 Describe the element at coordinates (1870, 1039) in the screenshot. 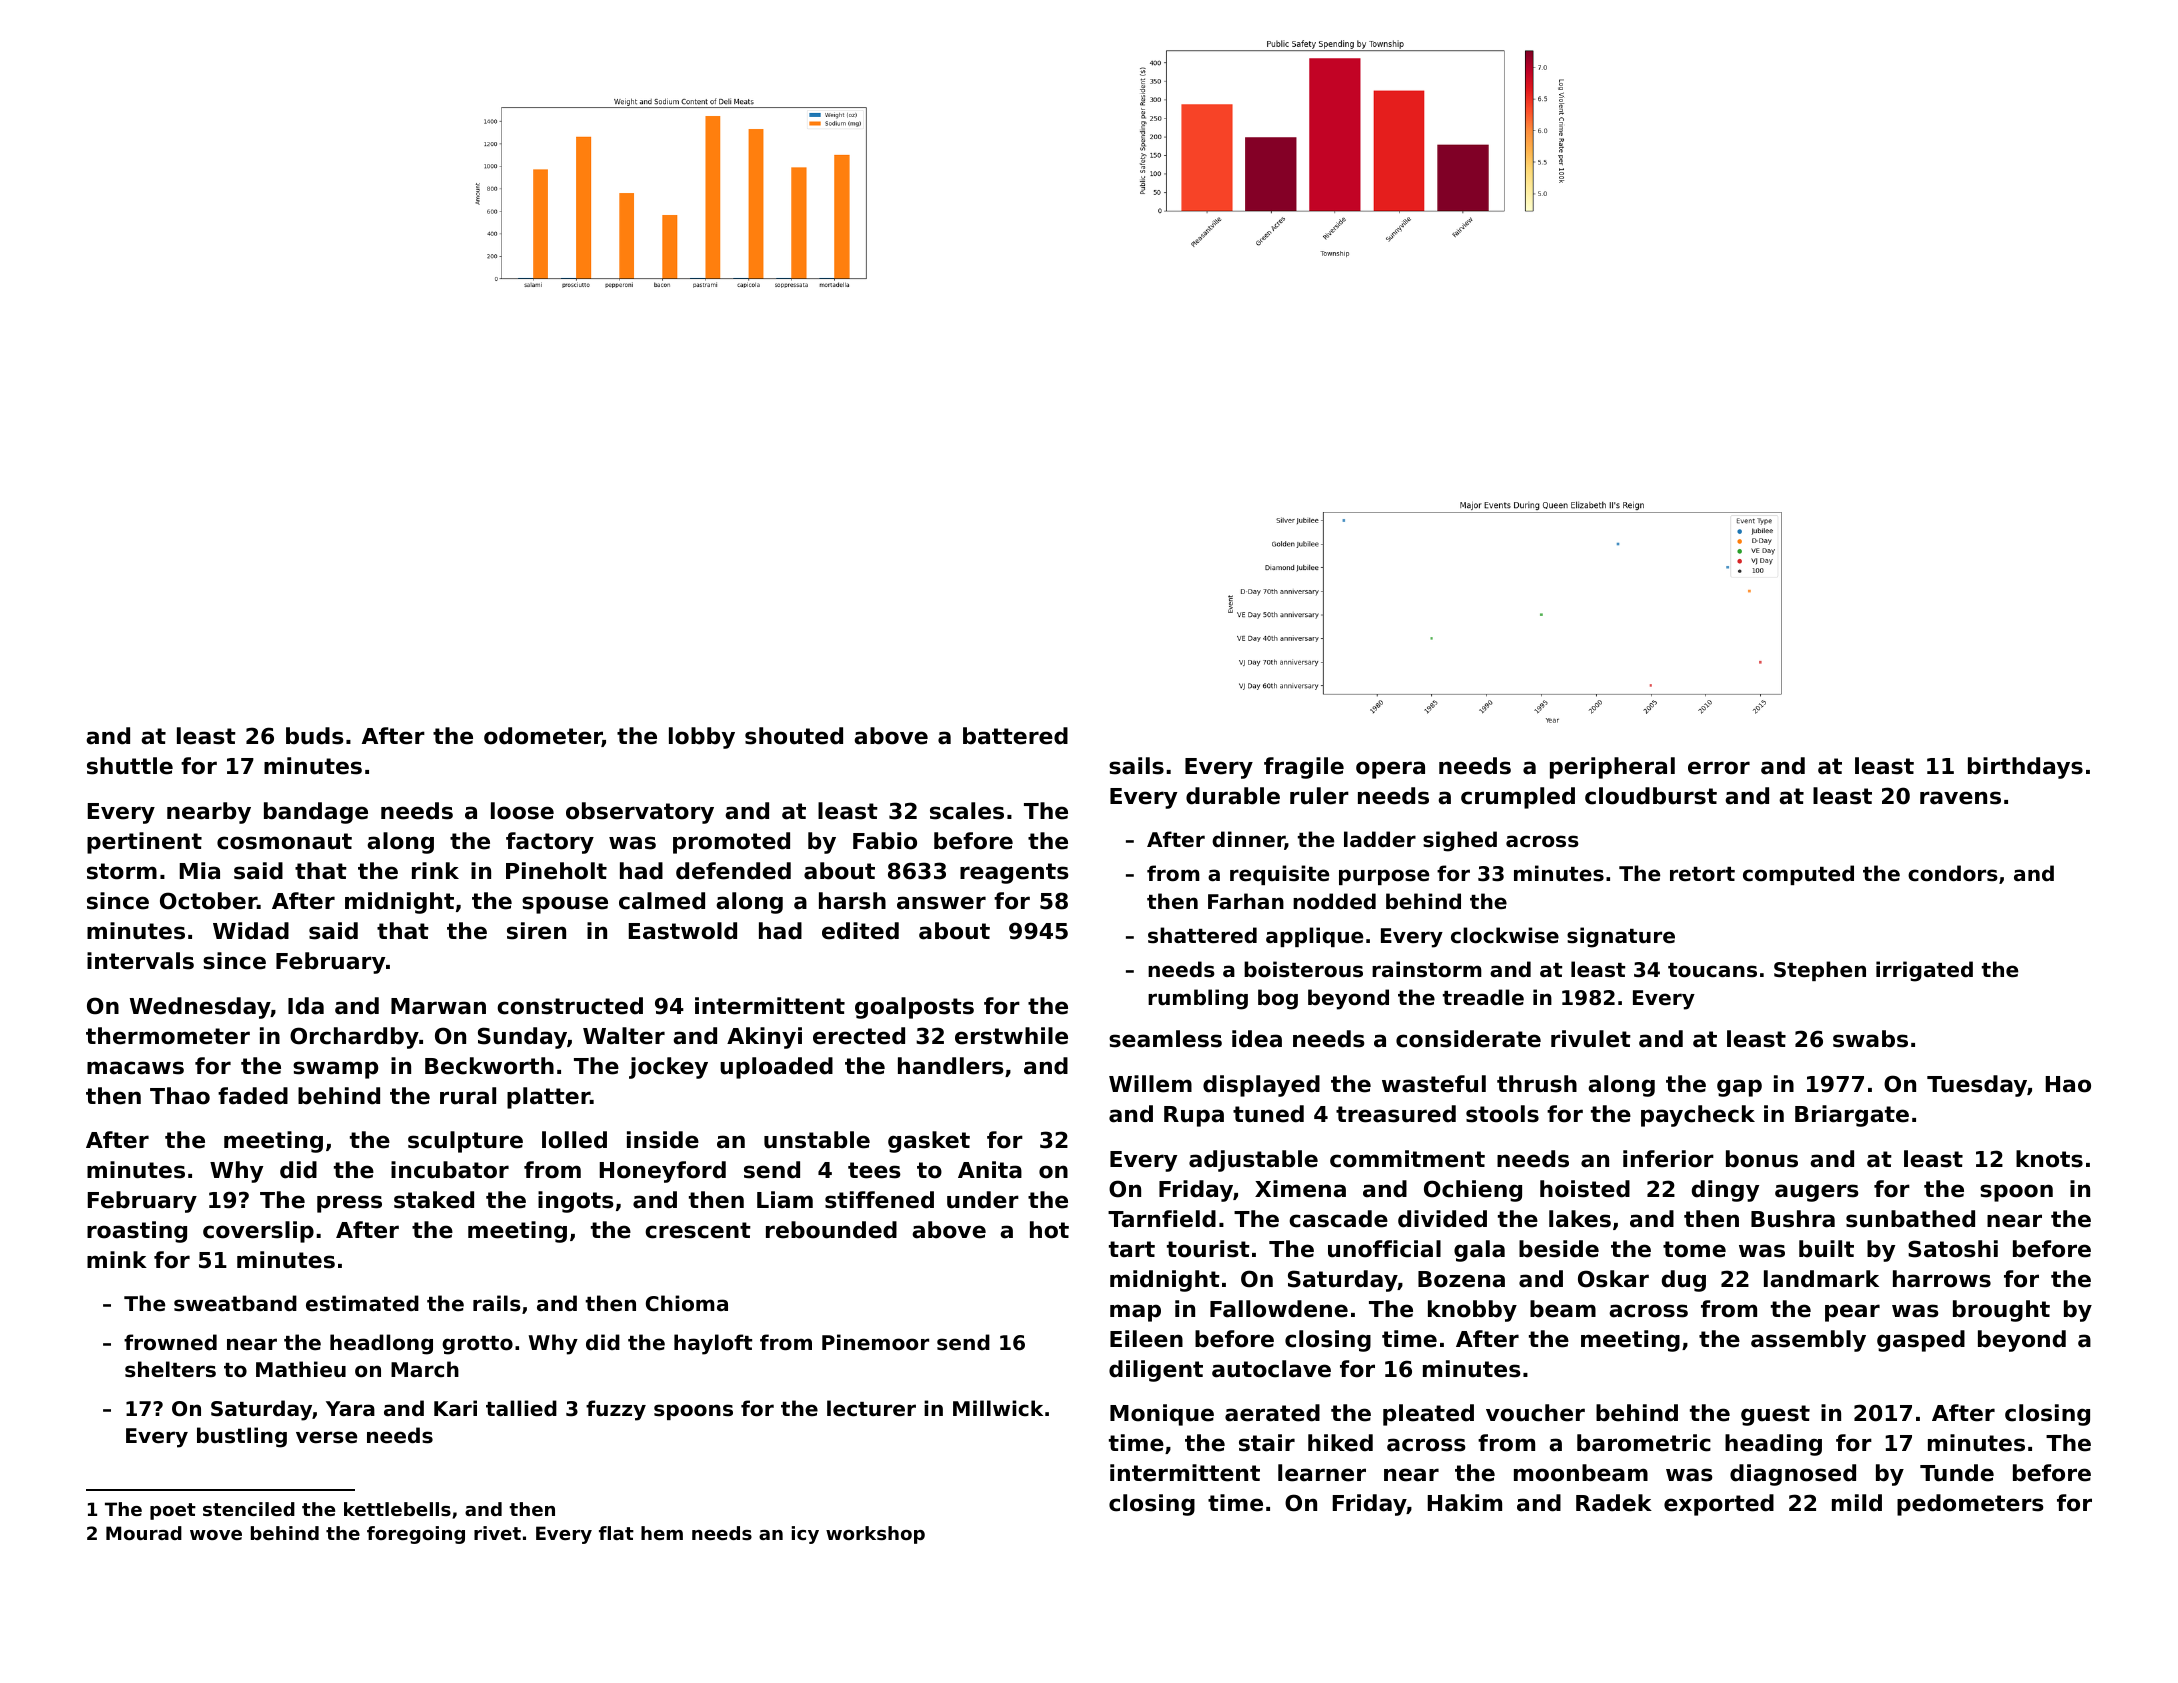

I see `swabs` at that location.
